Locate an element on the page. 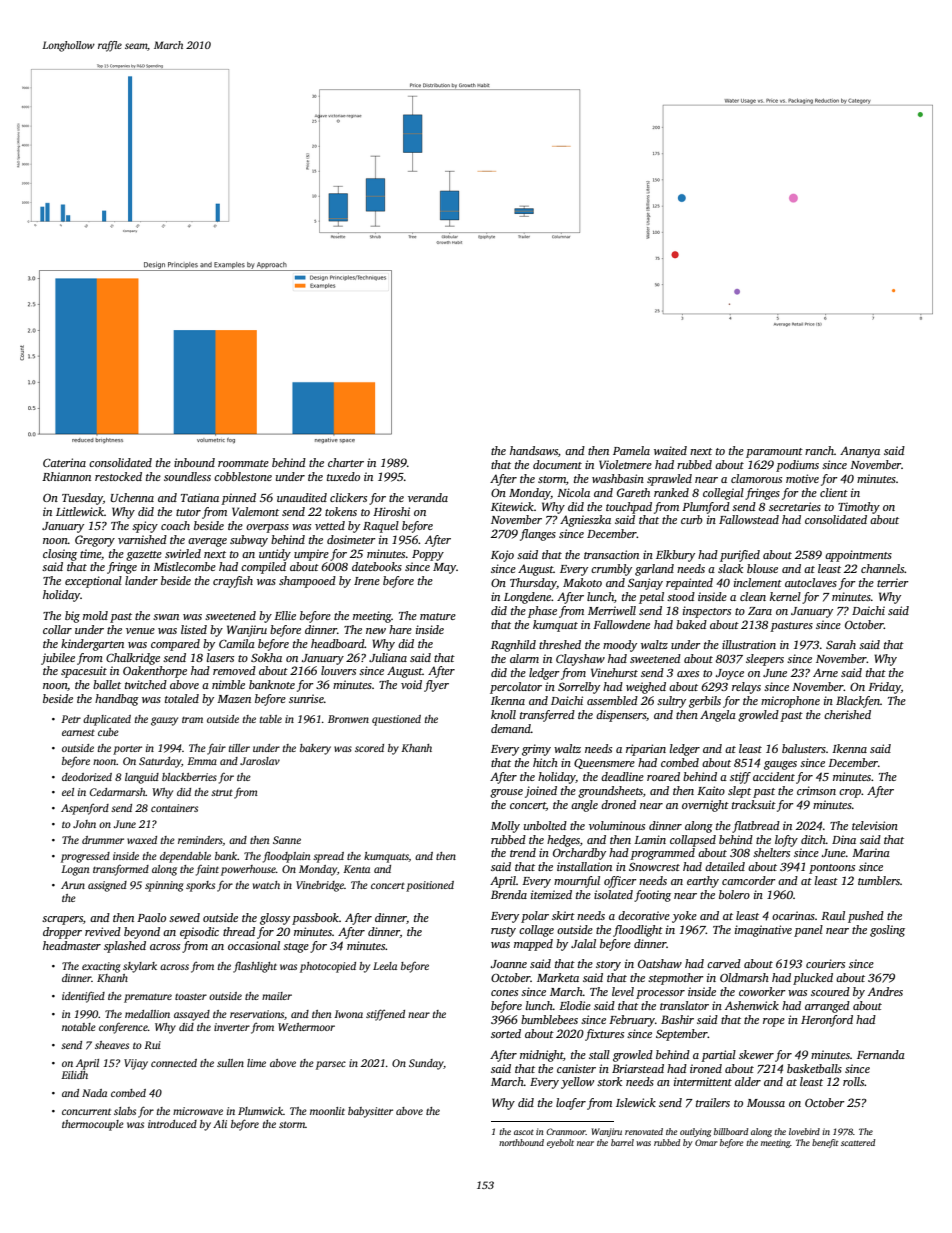 This document has height=1233, width=952. secretaries is located at coordinates (795, 506).
